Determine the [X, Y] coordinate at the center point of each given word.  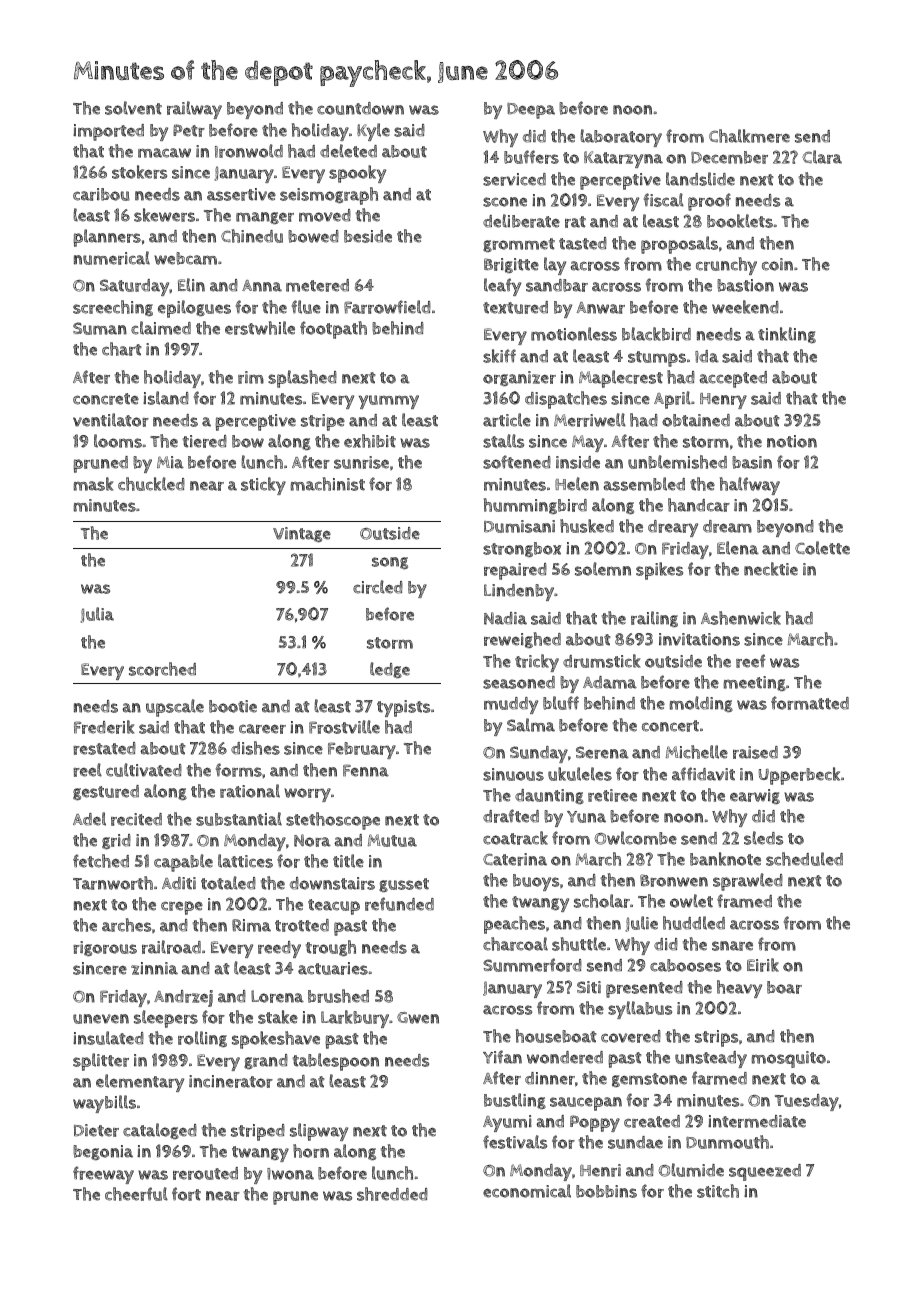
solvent [133, 108]
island [166, 398]
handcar [699, 505]
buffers [531, 157]
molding [701, 704]
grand [266, 1061]
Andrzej [183, 998]
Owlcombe [635, 838]
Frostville [344, 727]
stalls [503, 441]
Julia [97, 615]
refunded [399, 904]
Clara [822, 157]
